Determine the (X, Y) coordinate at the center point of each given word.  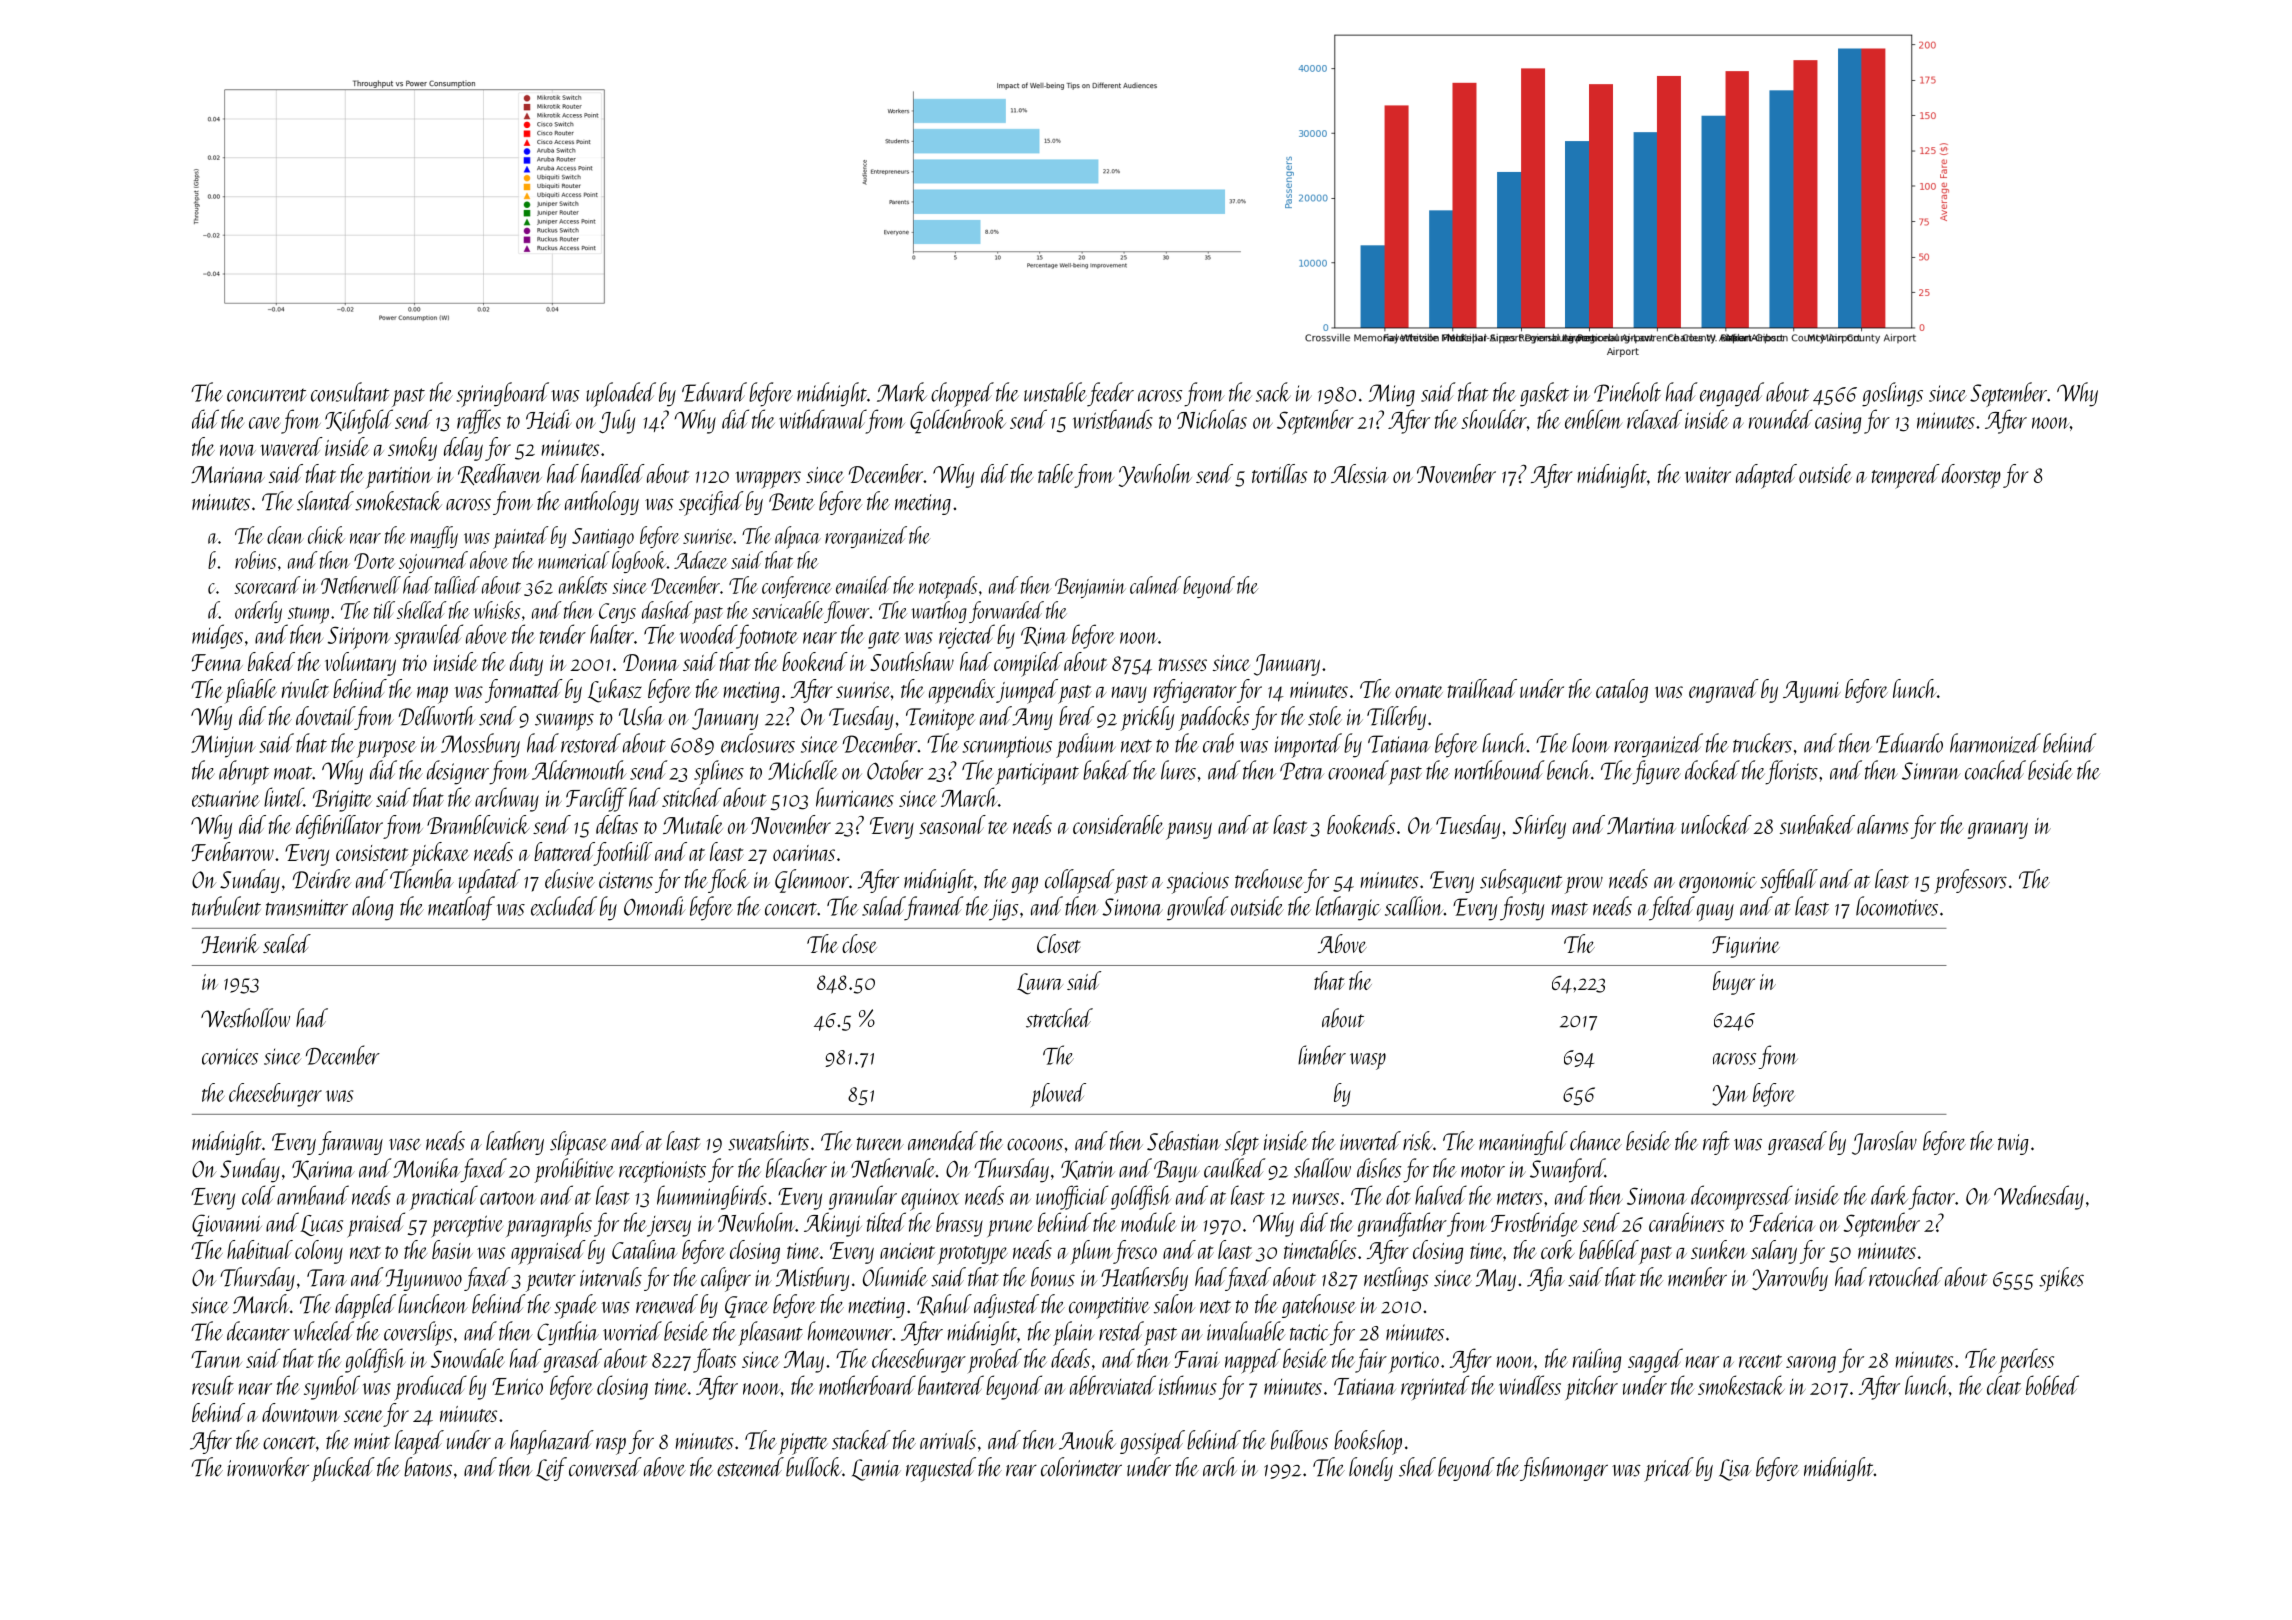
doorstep (1971, 476)
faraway (350, 1143)
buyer (1734, 983)
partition (399, 478)
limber (1322, 1055)
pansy (1189, 831)
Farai (1197, 1359)
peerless (2026, 1361)
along (372, 908)
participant (1037, 774)
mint (372, 1441)
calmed (1155, 585)
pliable (251, 691)
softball (1789, 881)
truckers (1762, 743)
